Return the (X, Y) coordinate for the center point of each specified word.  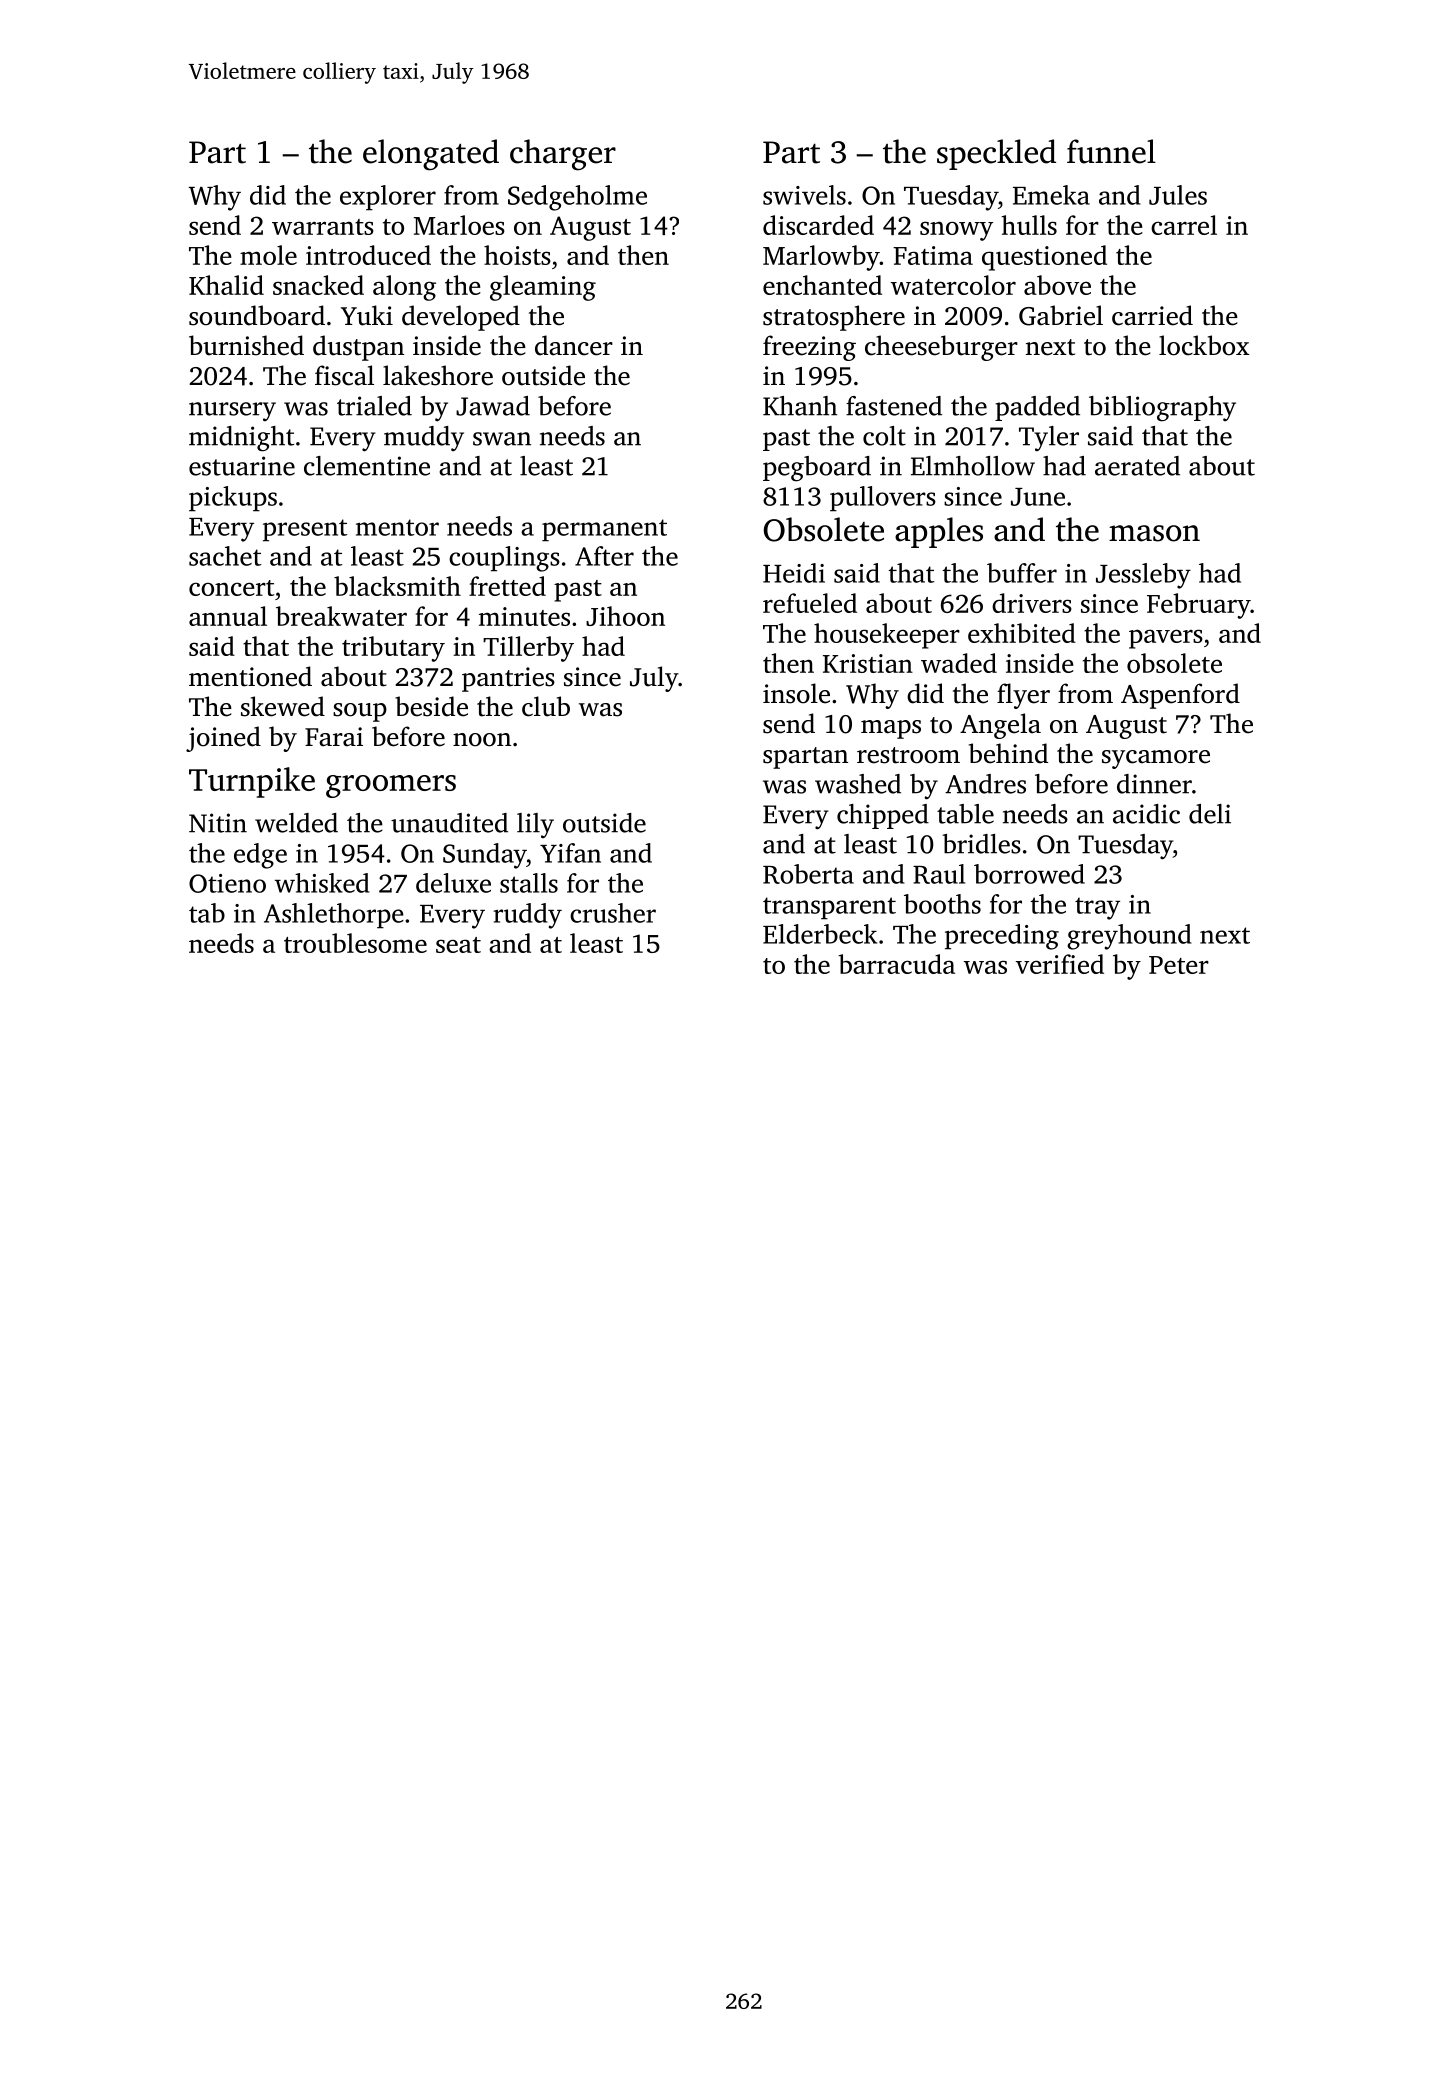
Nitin (218, 823)
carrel (1184, 225)
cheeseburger (941, 348)
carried (1152, 315)
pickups (233, 499)
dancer (574, 345)
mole (268, 255)
